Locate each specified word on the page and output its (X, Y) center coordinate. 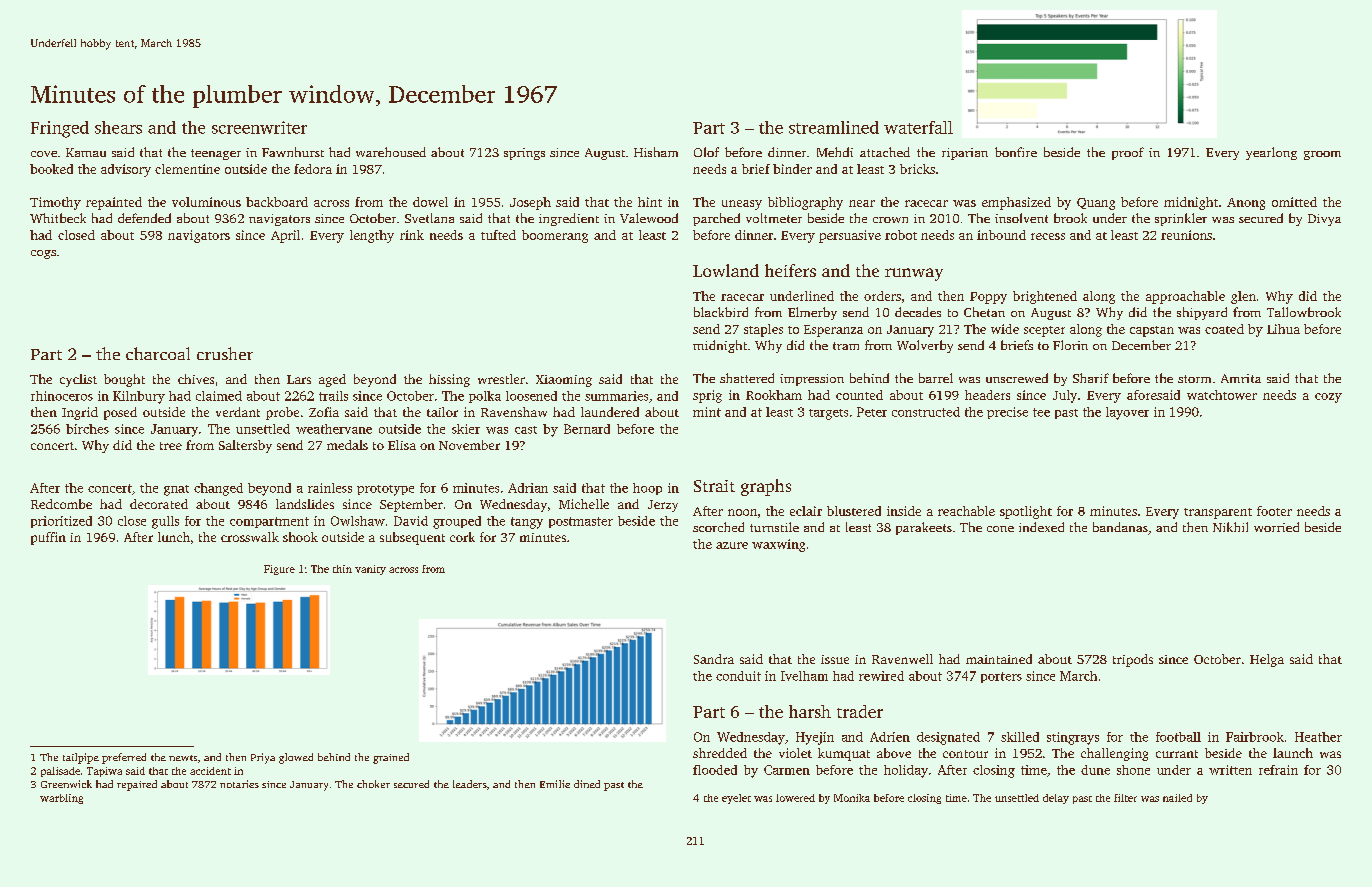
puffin (48, 538)
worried (1276, 527)
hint (650, 202)
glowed (296, 758)
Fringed (60, 129)
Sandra (714, 659)
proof (1128, 153)
